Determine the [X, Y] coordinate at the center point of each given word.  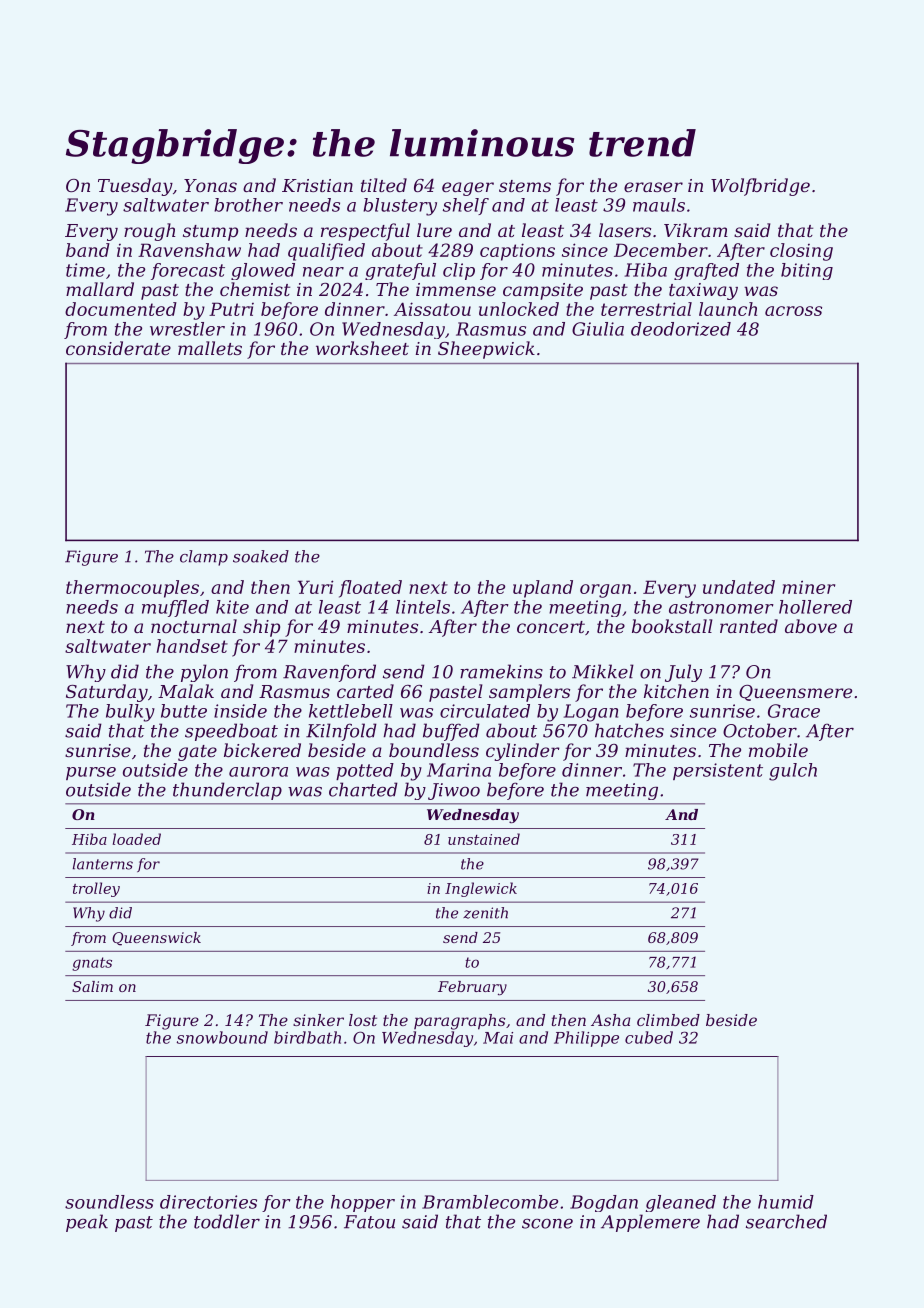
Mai [498, 1038]
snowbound [222, 1037]
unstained [484, 839]
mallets [210, 348]
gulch [793, 772]
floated [370, 589]
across [793, 311]
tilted [384, 185]
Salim [92, 986]
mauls [659, 205]
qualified [326, 252]
